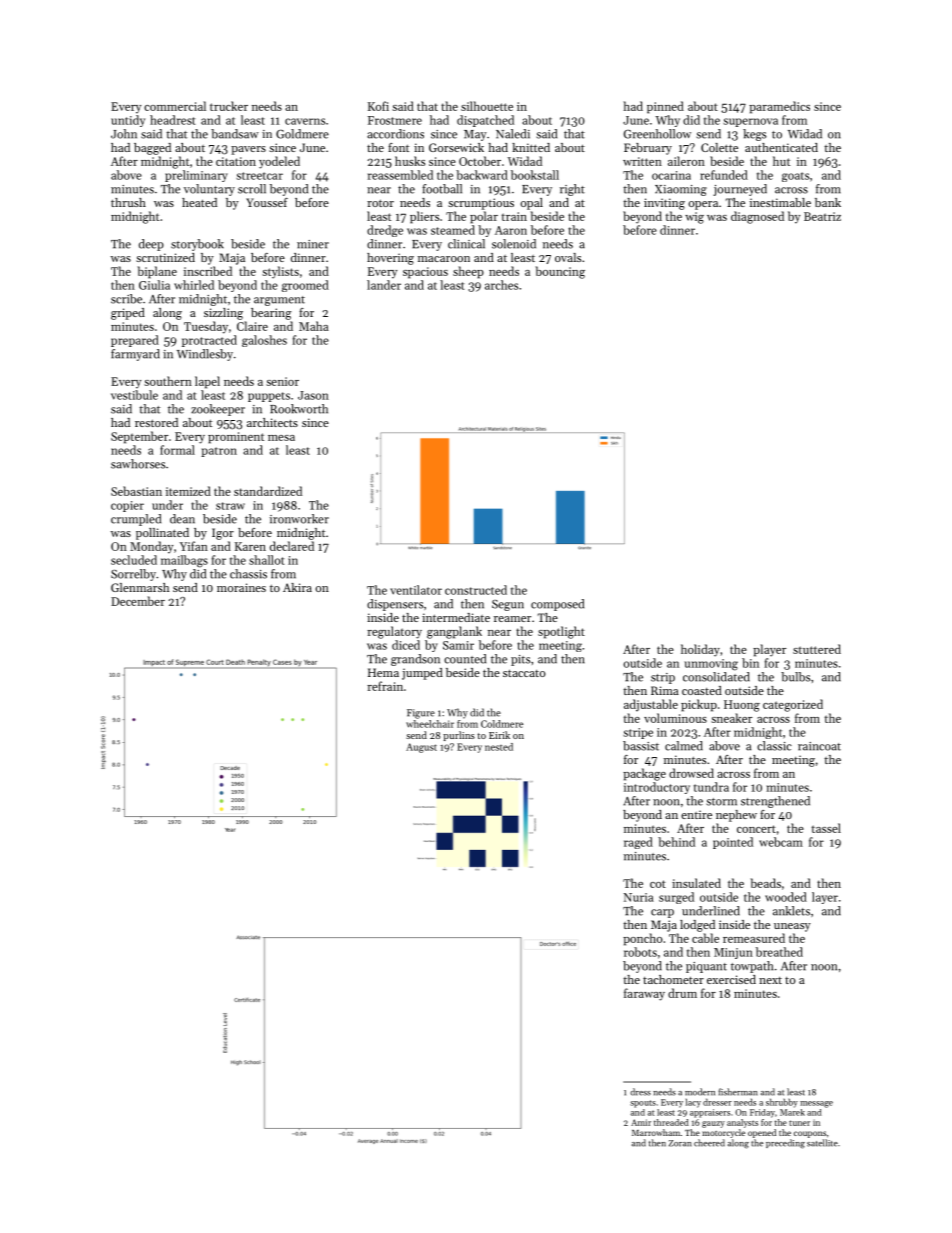 Image resolution: width=952 pixels, height=1233 pixels. What do you see at coordinates (643, 1104) in the screenshot?
I see `spouts` at bounding box center [643, 1104].
